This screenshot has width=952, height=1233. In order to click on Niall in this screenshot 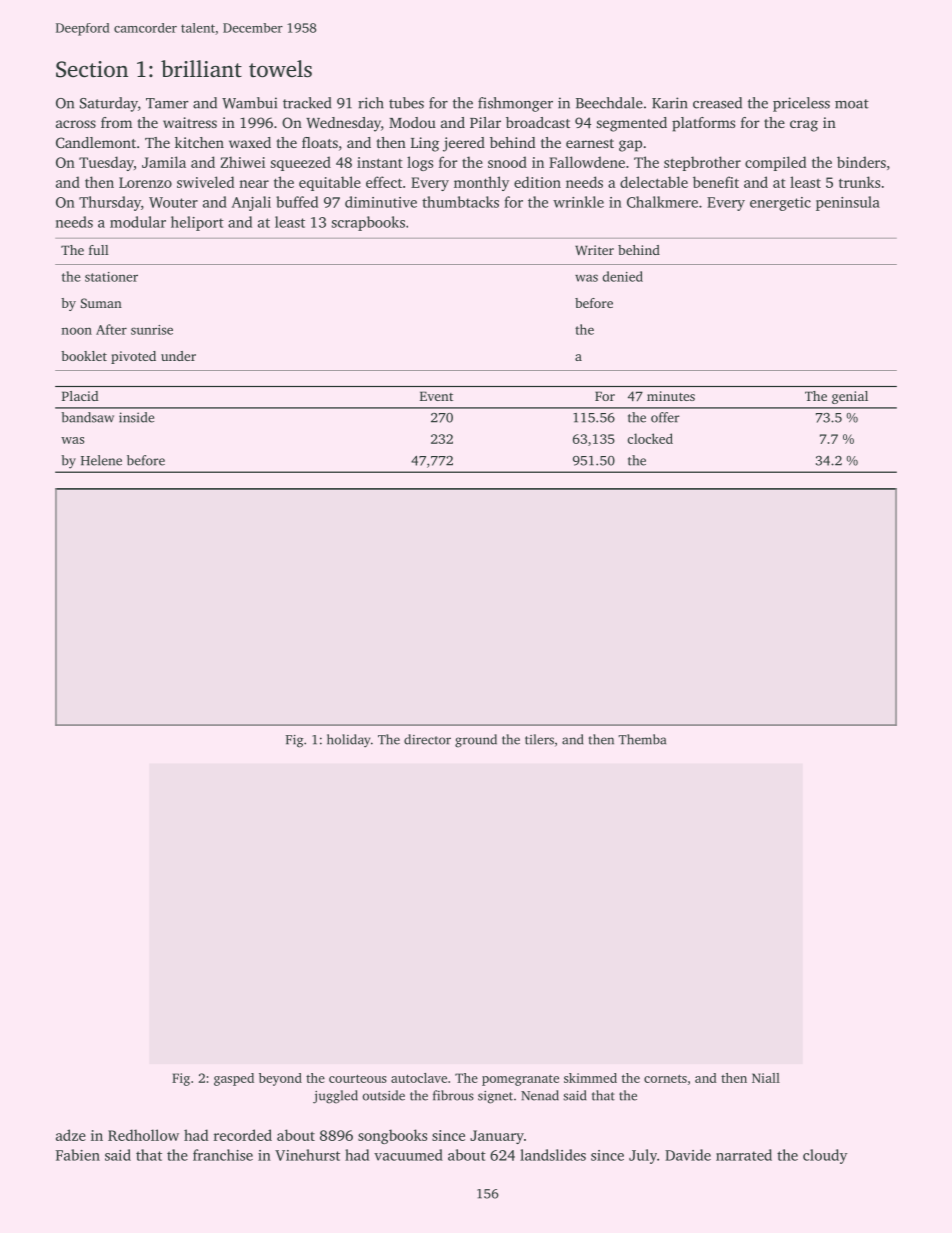, I will do `click(766, 1078)`.
